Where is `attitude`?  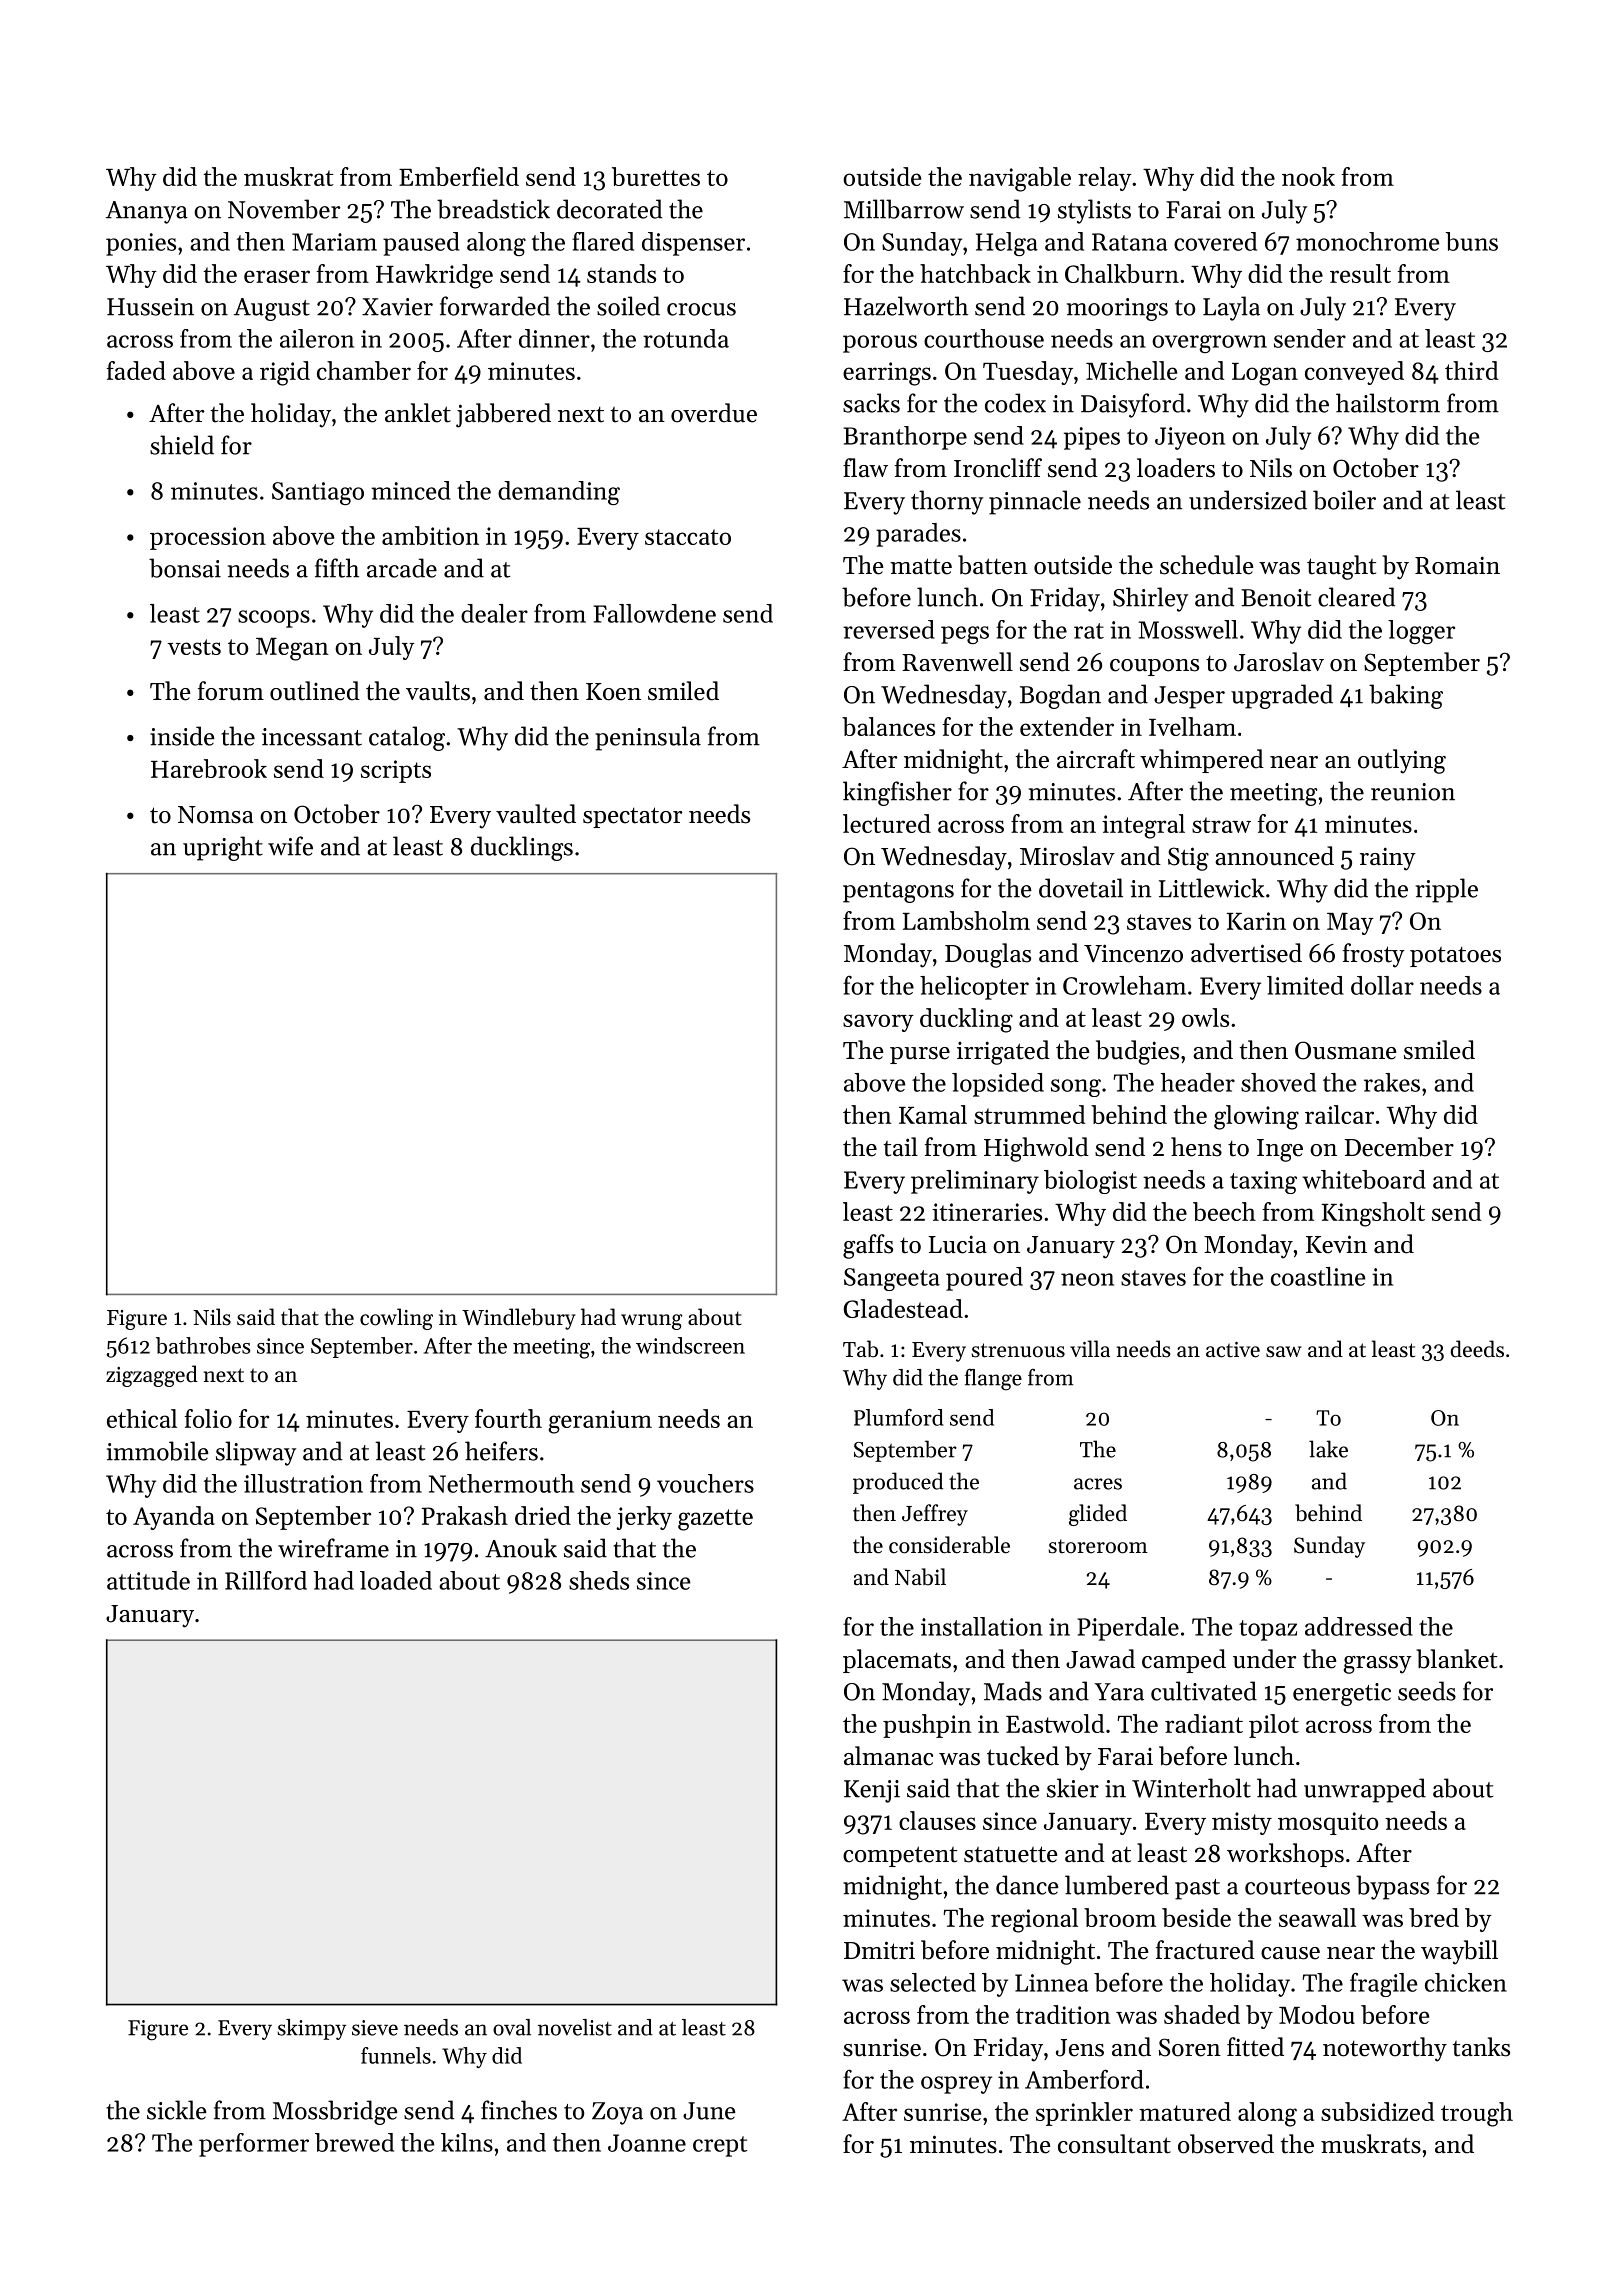
attitude is located at coordinates (148, 1580).
